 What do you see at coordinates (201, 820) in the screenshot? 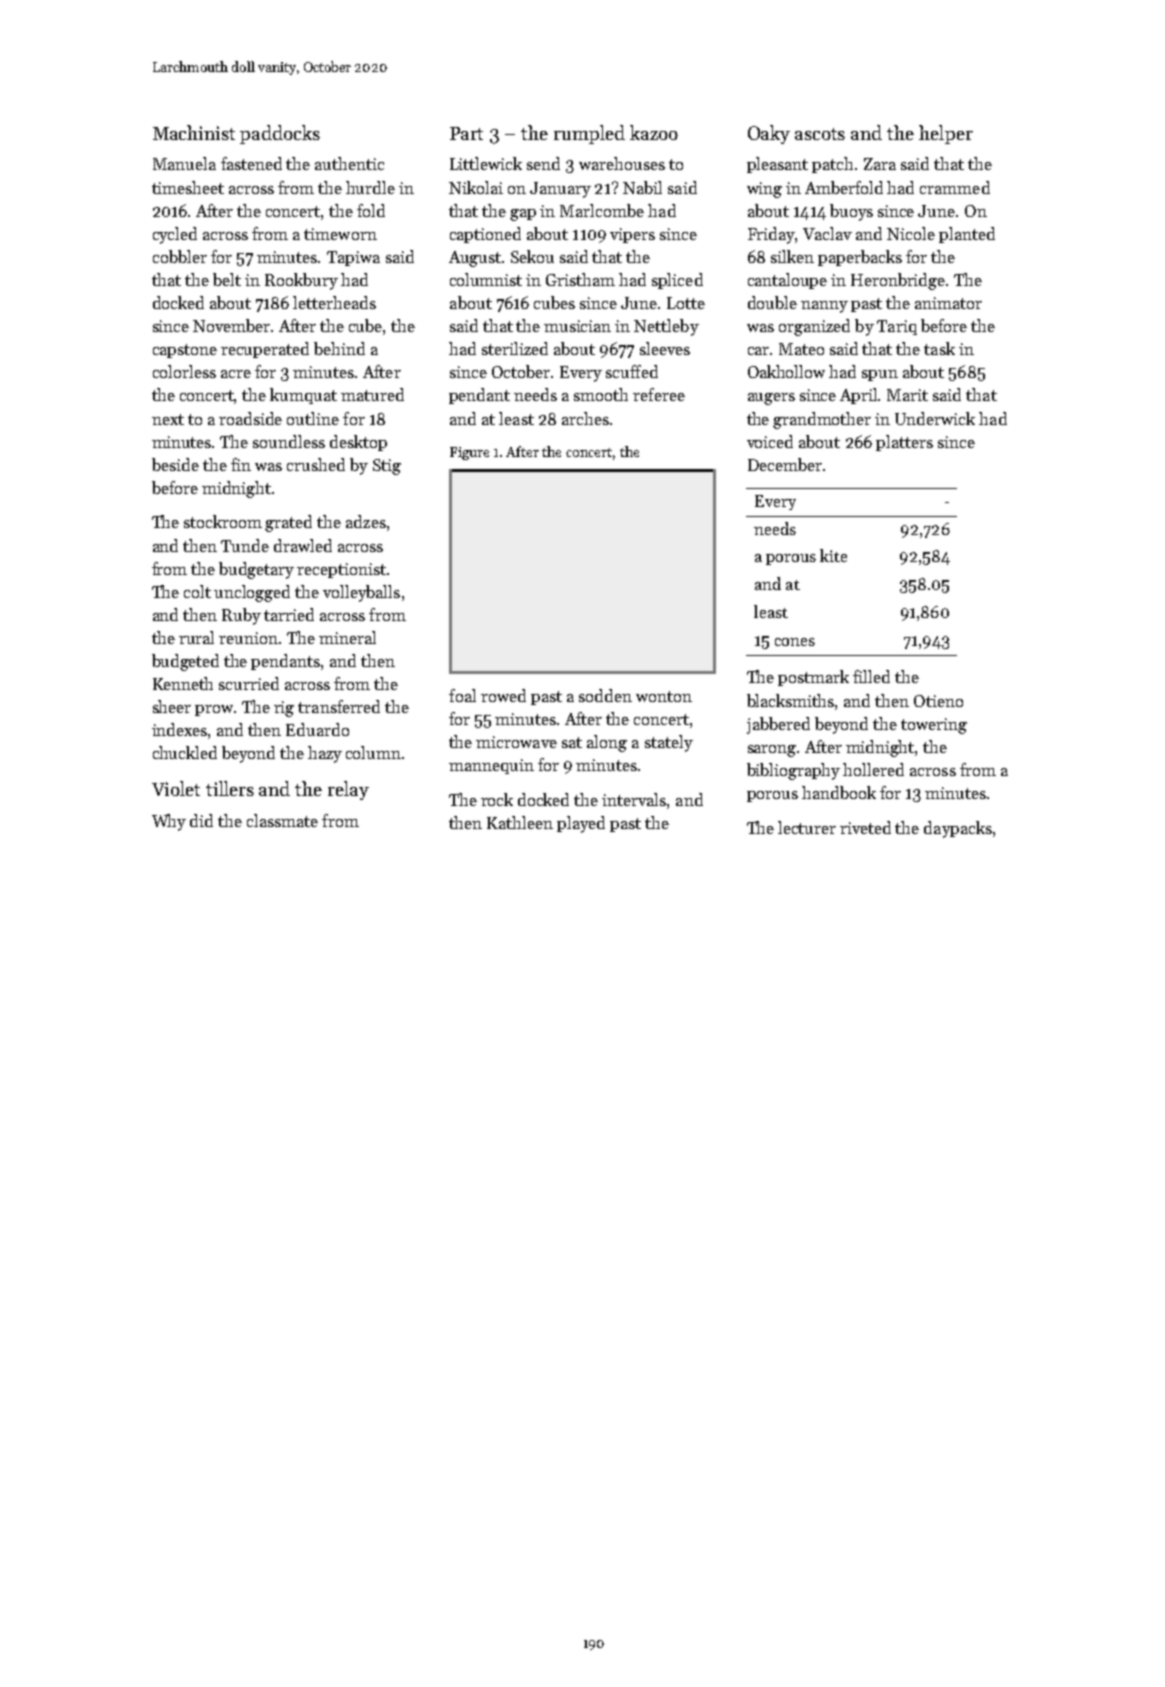
I see `did` at bounding box center [201, 820].
